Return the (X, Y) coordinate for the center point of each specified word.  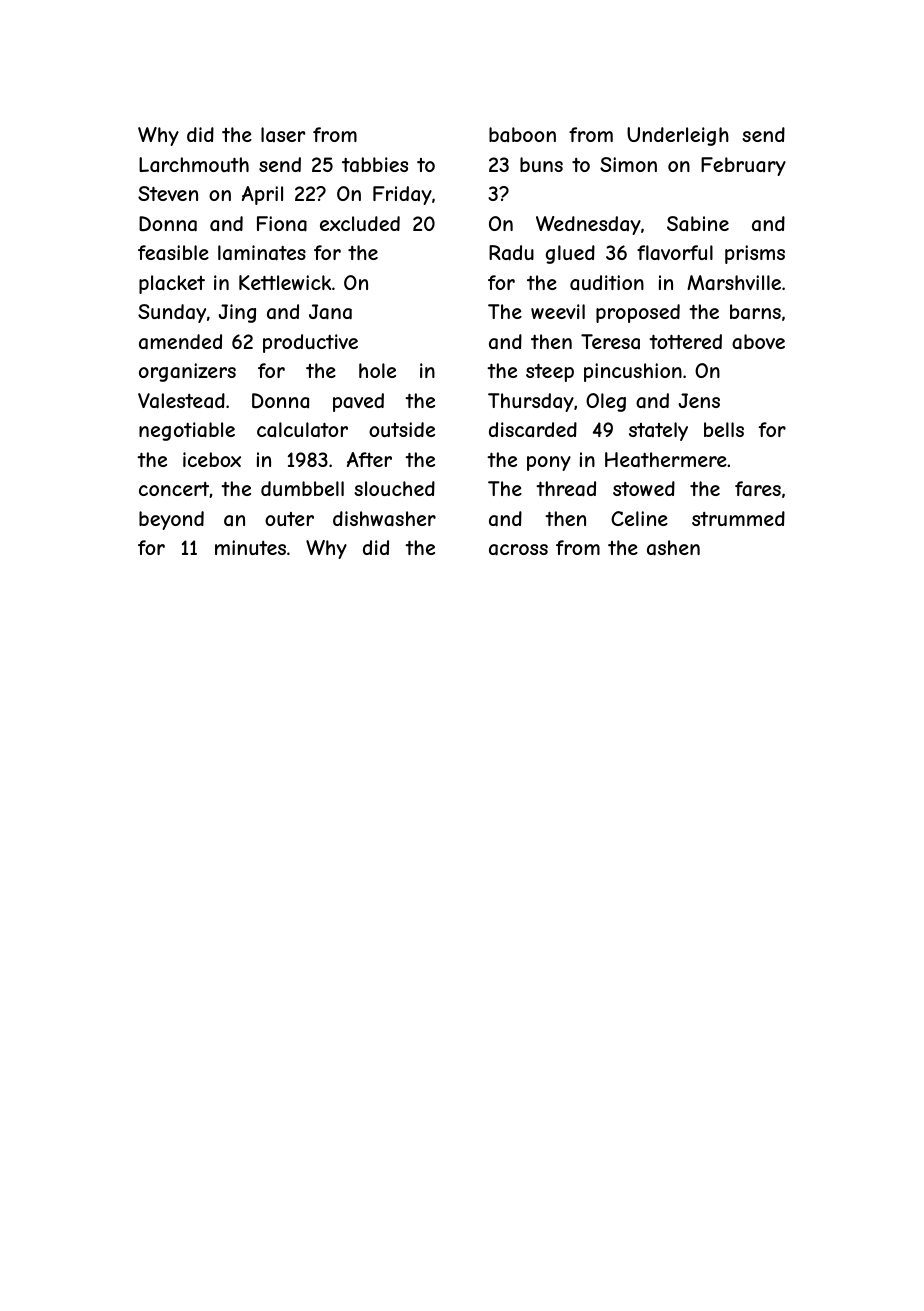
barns (755, 312)
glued (570, 254)
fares (758, 489)
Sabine (698, 223)
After (369, 459)
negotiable (187, 431)
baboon (522, 134)
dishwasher (384, 519)
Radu (511, 253)
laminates (262, 253)
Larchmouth (194, 164)
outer (289, 519)
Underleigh (678, 136)
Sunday (172, 313)
